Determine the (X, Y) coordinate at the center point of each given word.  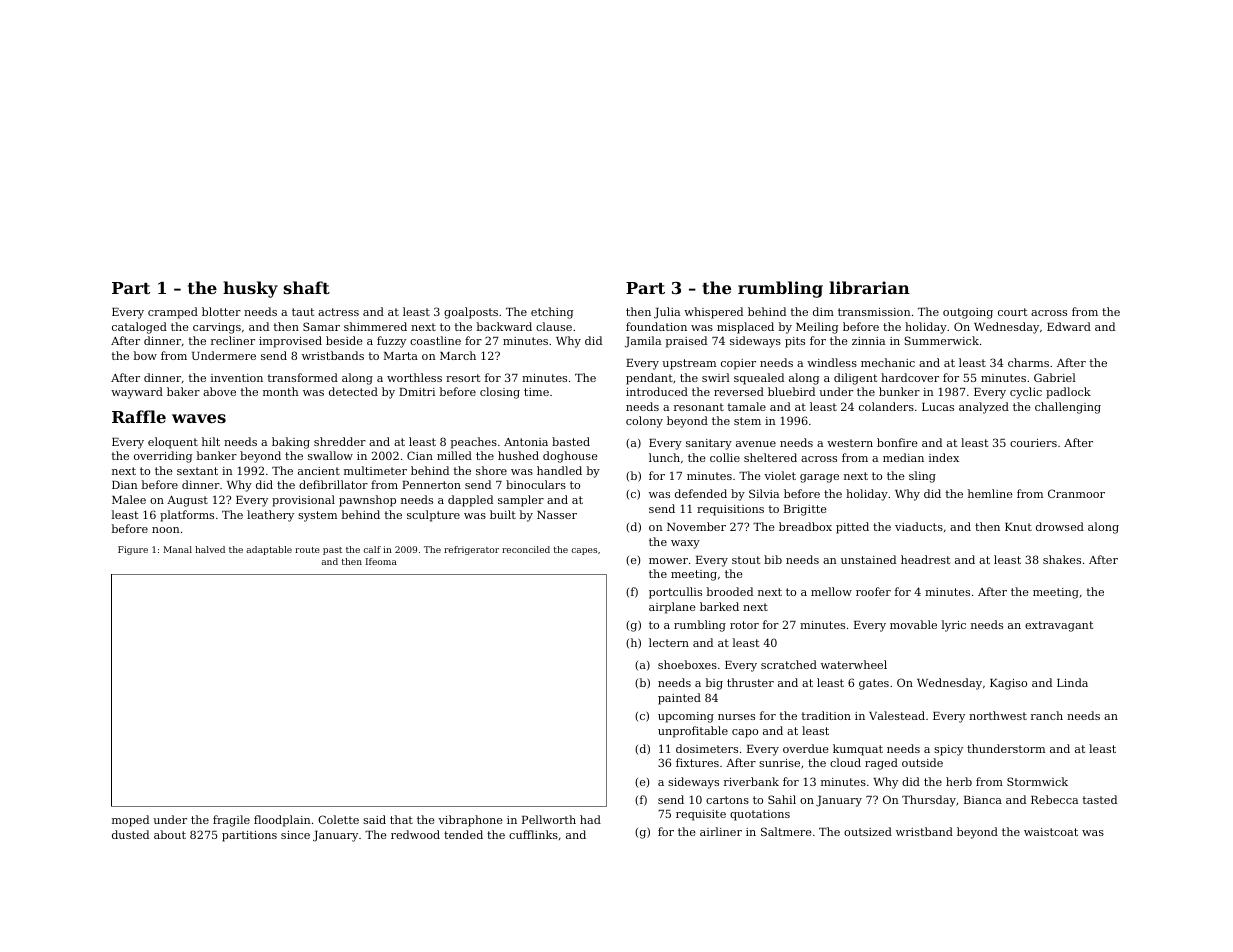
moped (130, 821)
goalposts (471, 313)
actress (338, 312)
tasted (1100, 799)
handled (559, 470)
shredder (340, 441)
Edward (1069, 326)
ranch (1047, 715)
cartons (727, 800)
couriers (1033, 443)
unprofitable (693, 732)
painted (679, 699)
